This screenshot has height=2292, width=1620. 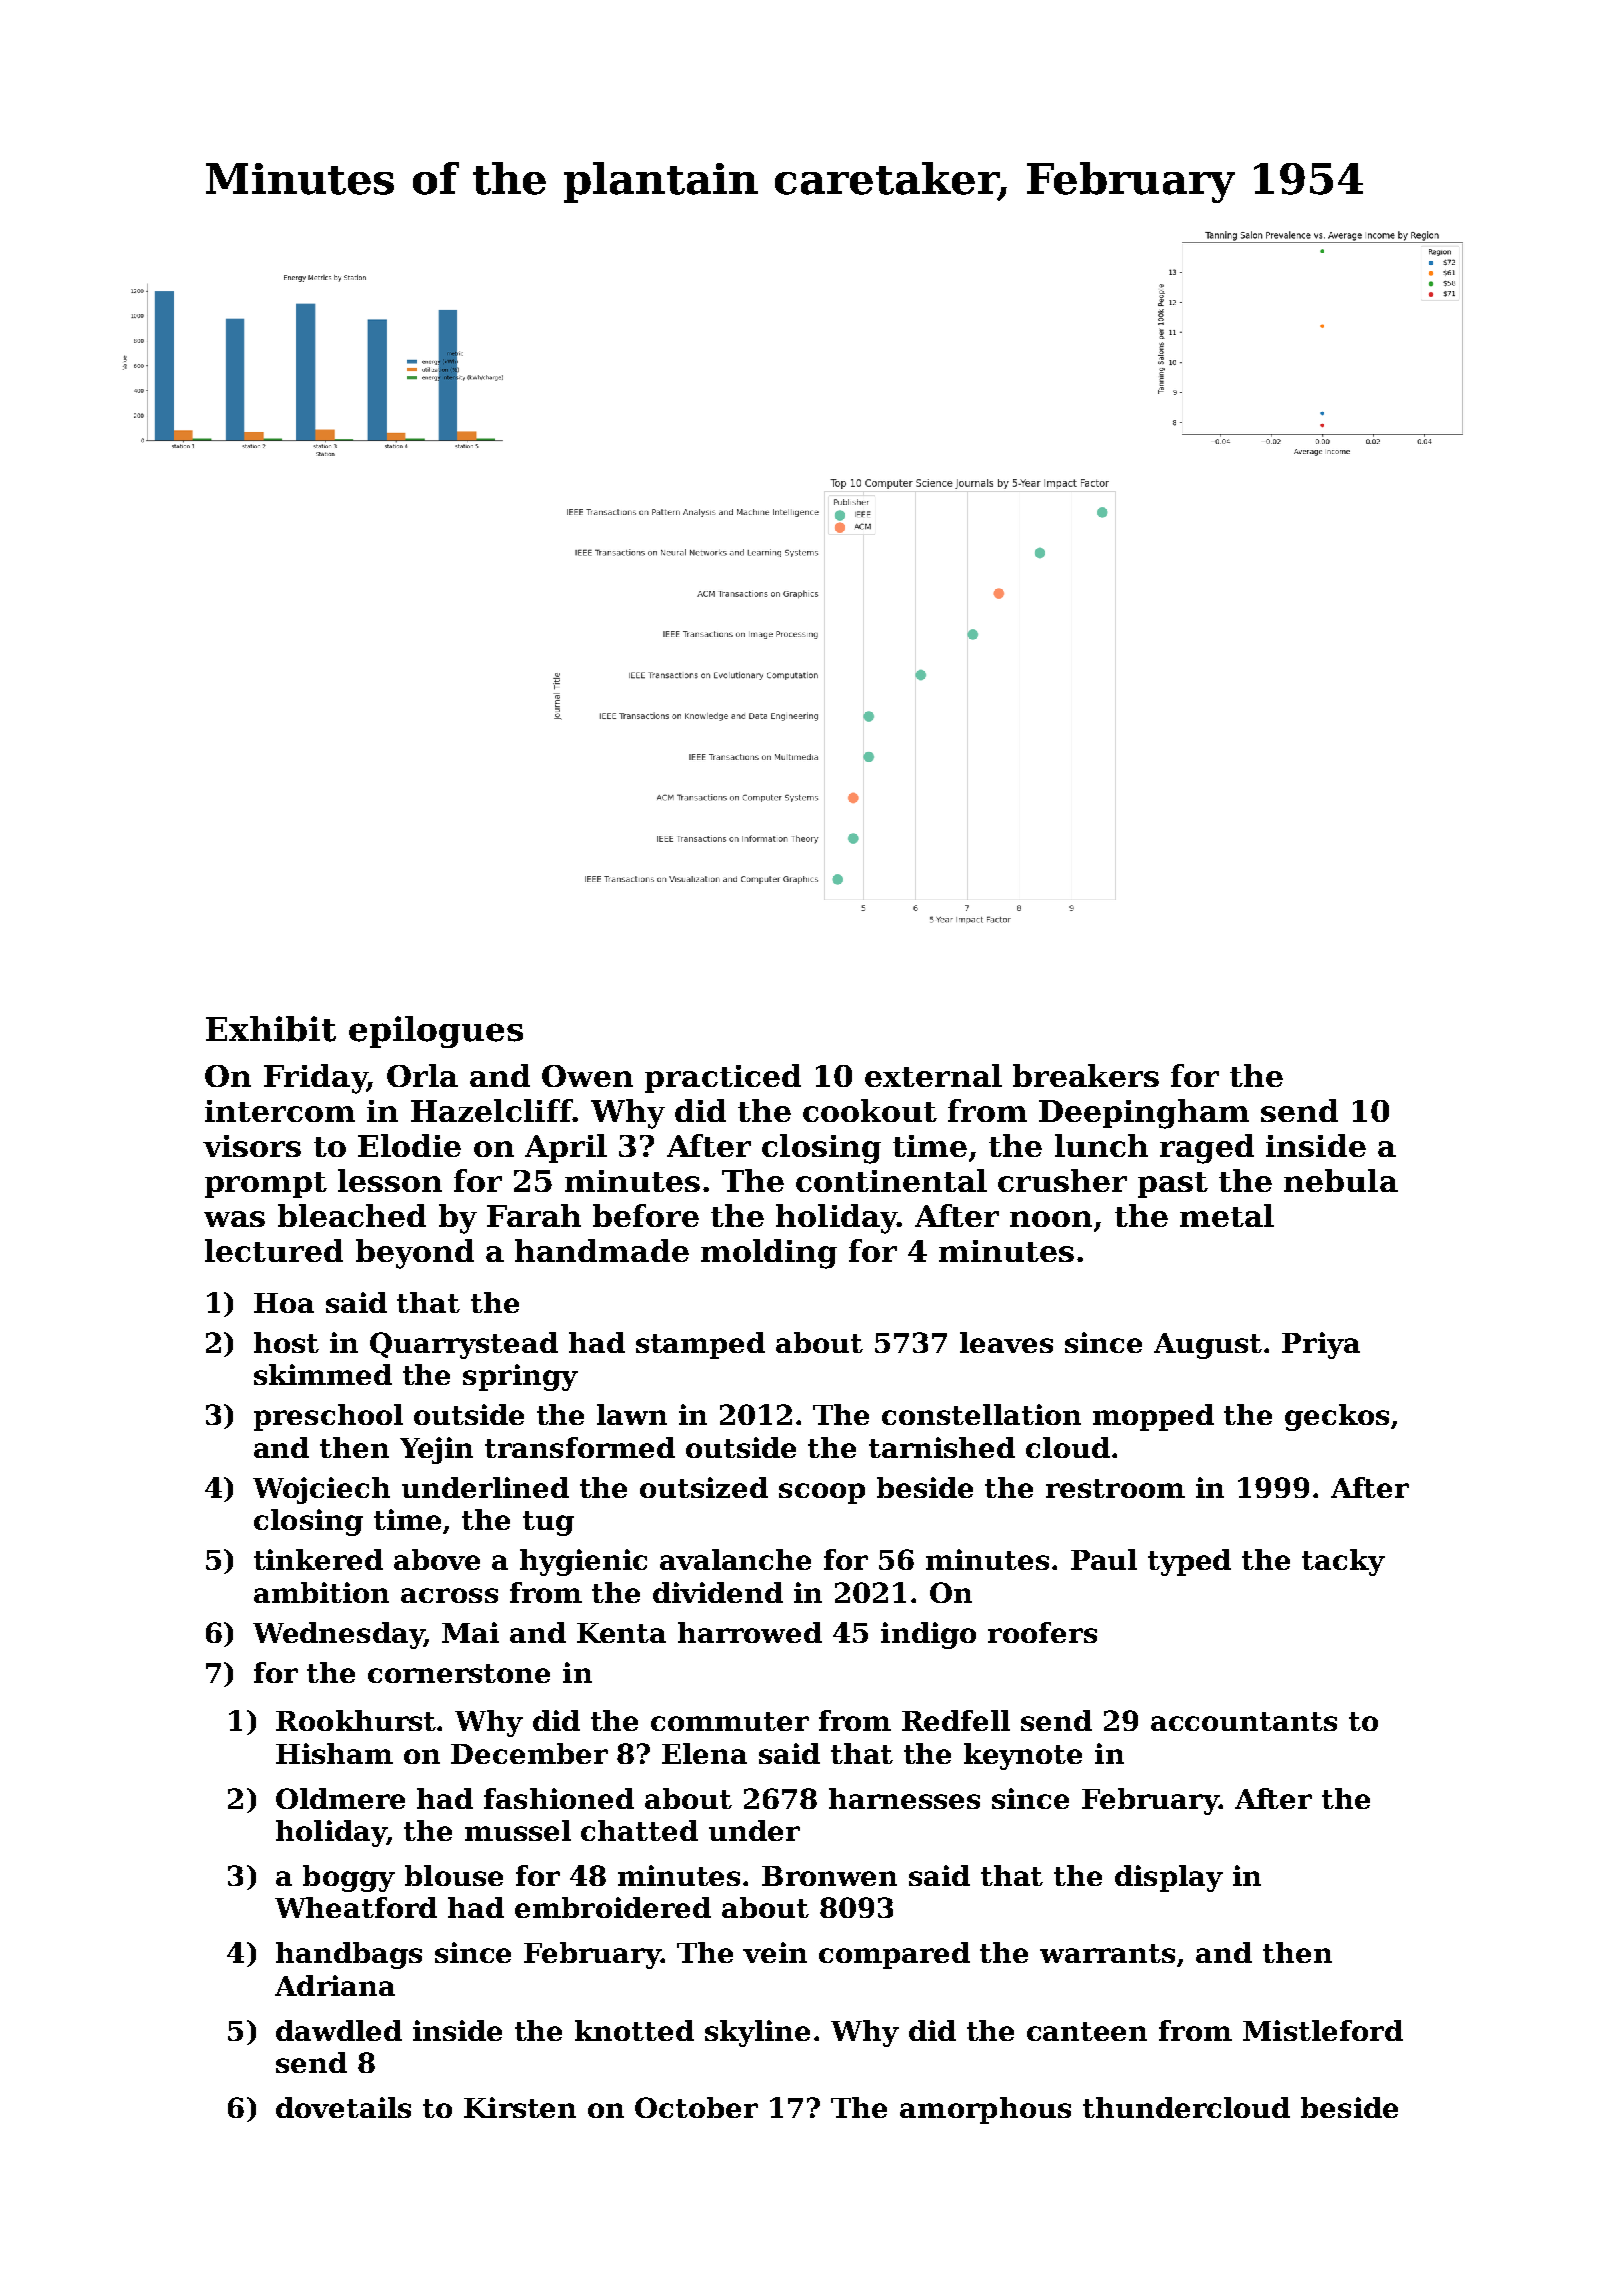 I want to click on epilogues, so click(x=436, y=1032).
